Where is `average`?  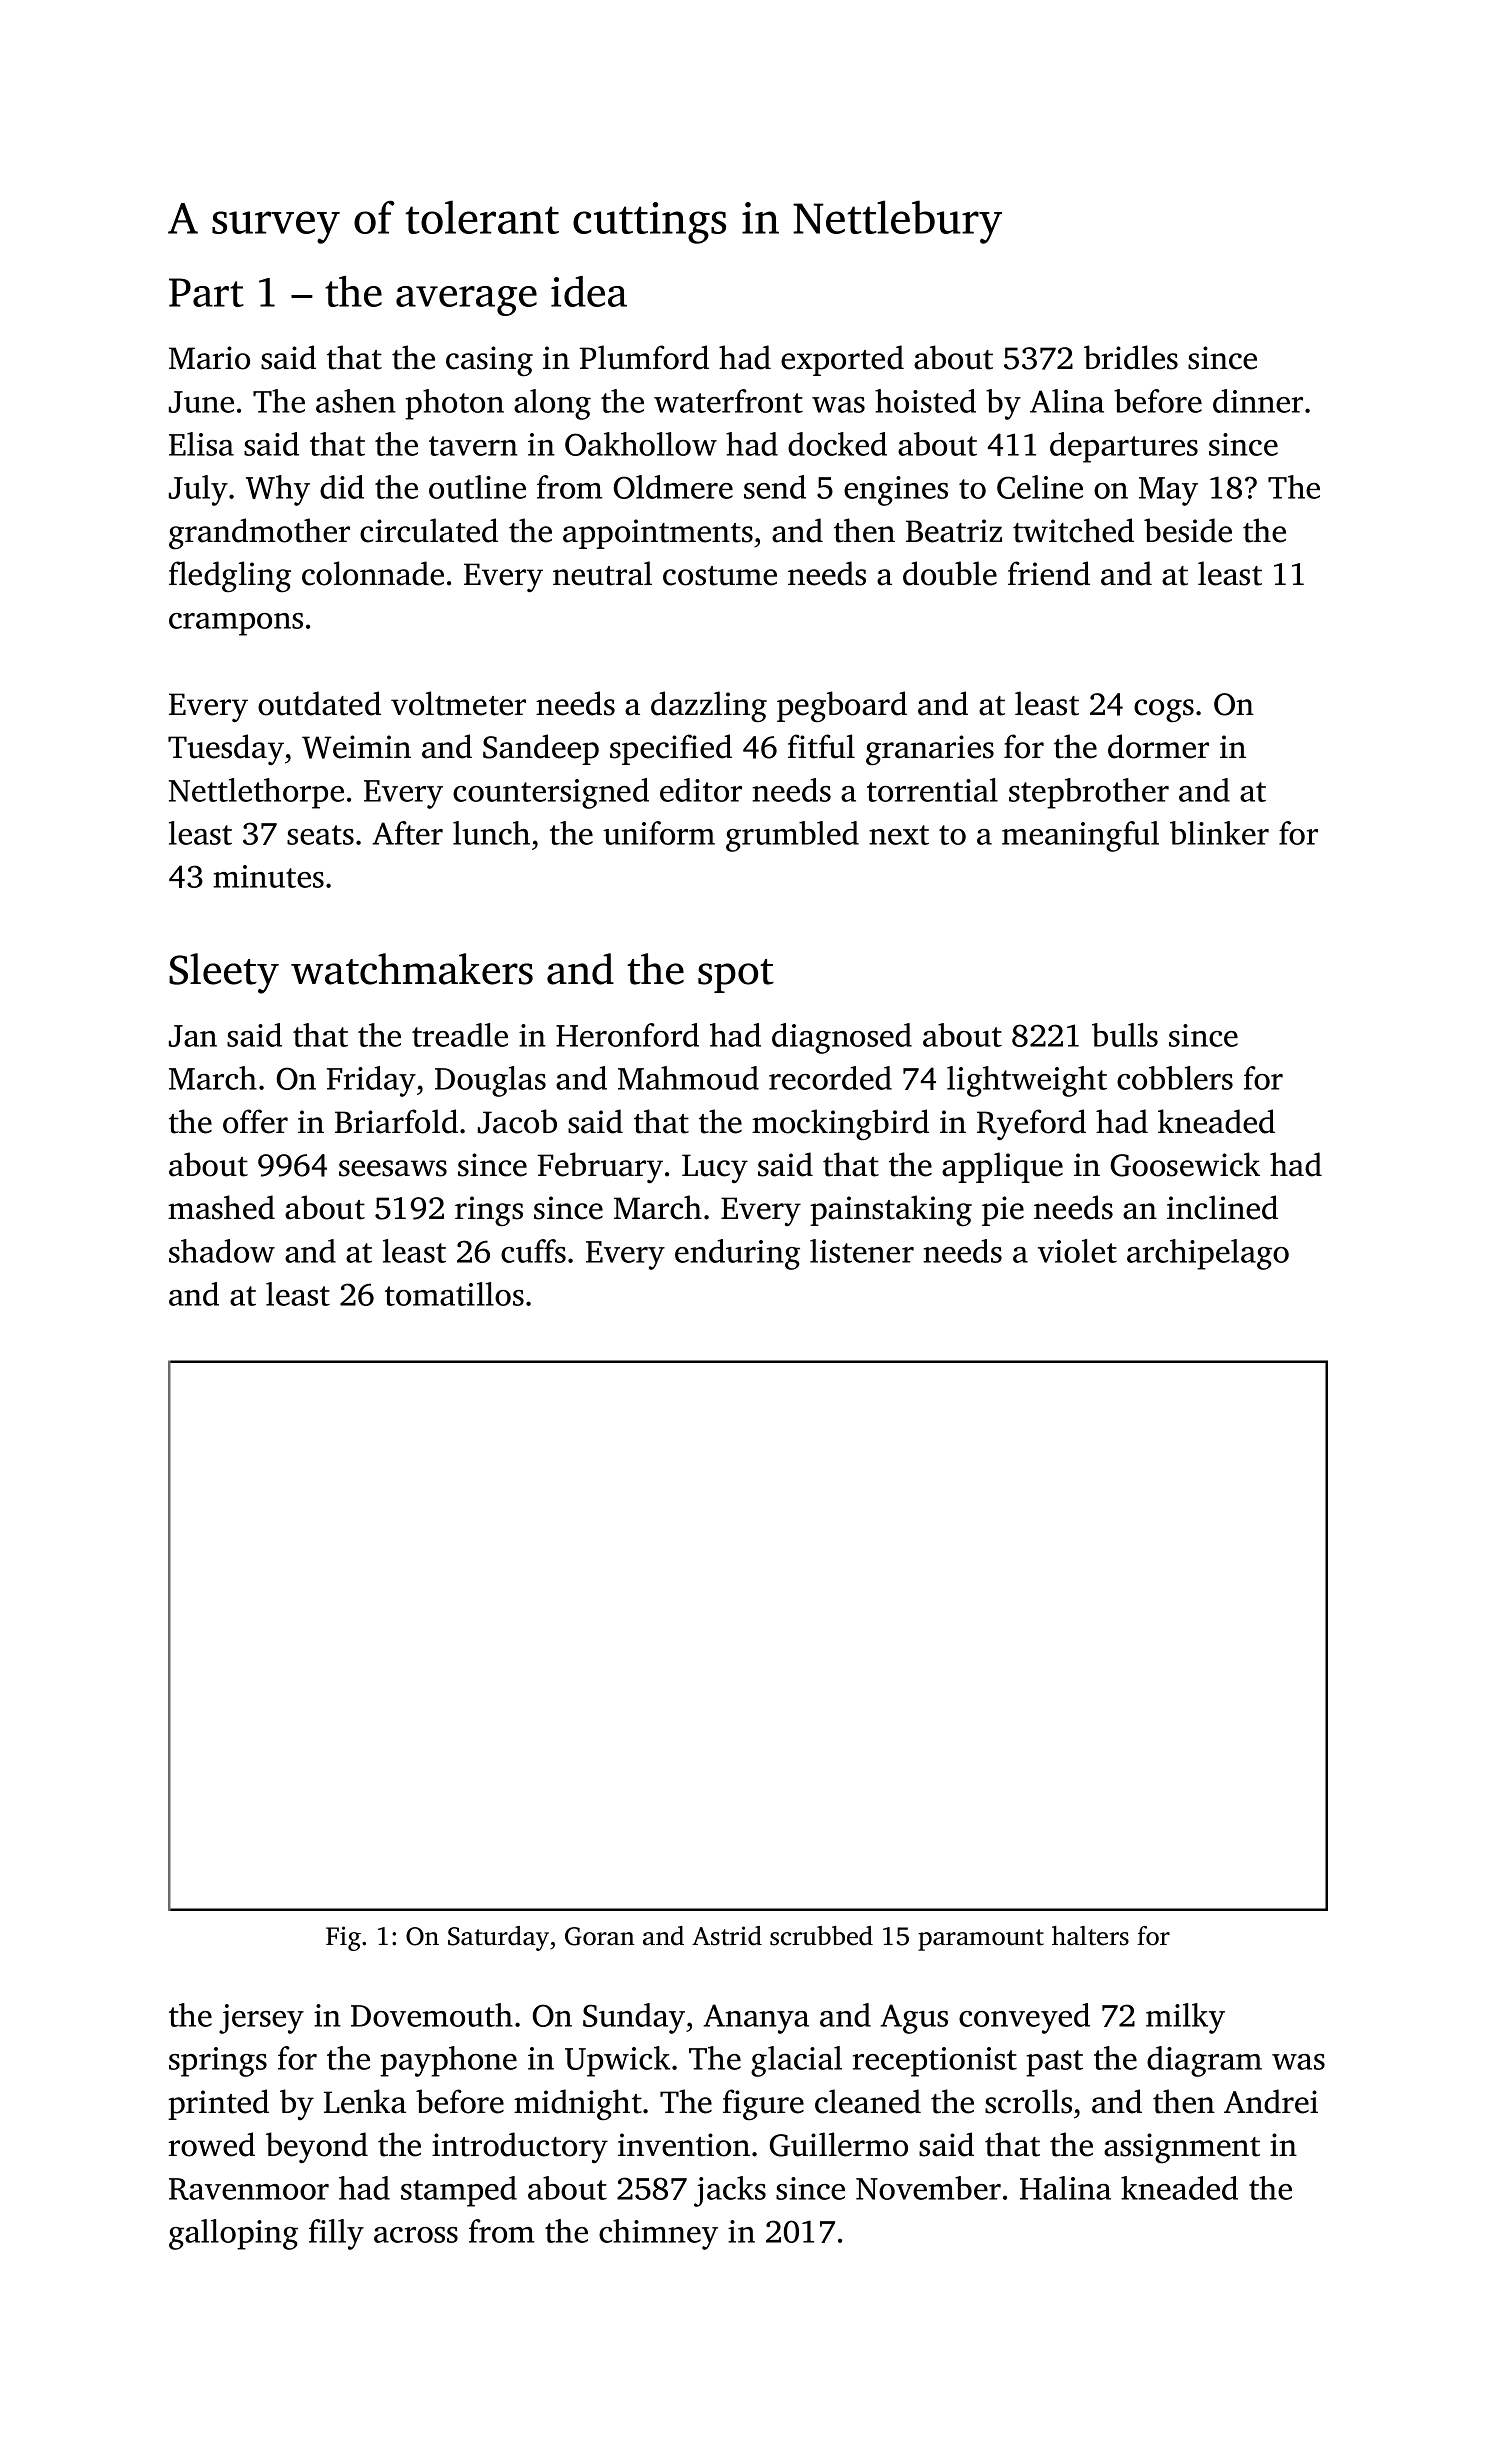 average is located at coordinates (466, 301).
